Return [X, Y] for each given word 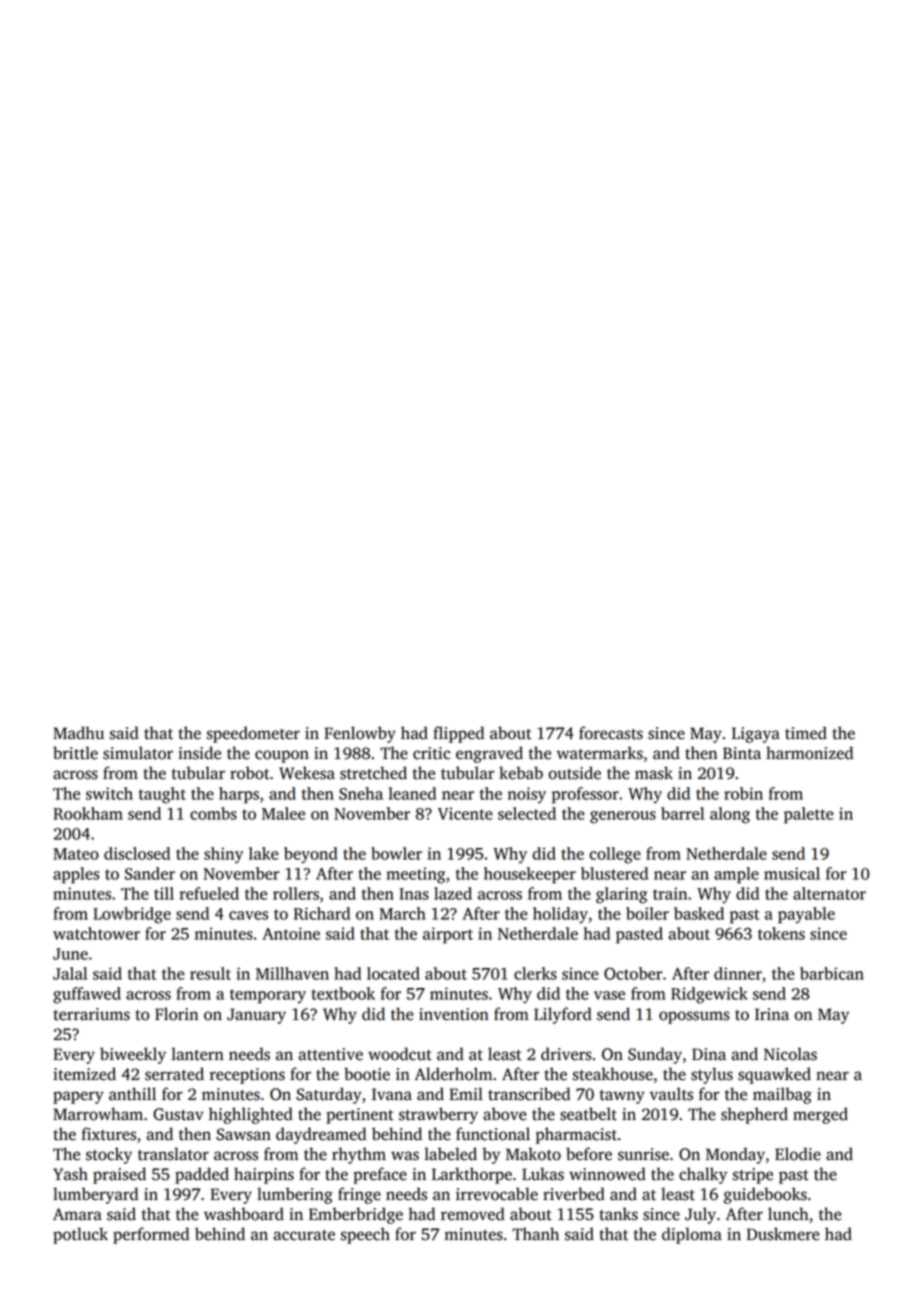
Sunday [655, 1055]
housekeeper [530, 875]
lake [264, 853]
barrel [682, 813]
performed [151, 1235]
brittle [75, 753]
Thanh [535, 1234]
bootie [367, 1074]
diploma [692, 1235]
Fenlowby [360, 734]
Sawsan [243, 1134]
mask [654, 773]
